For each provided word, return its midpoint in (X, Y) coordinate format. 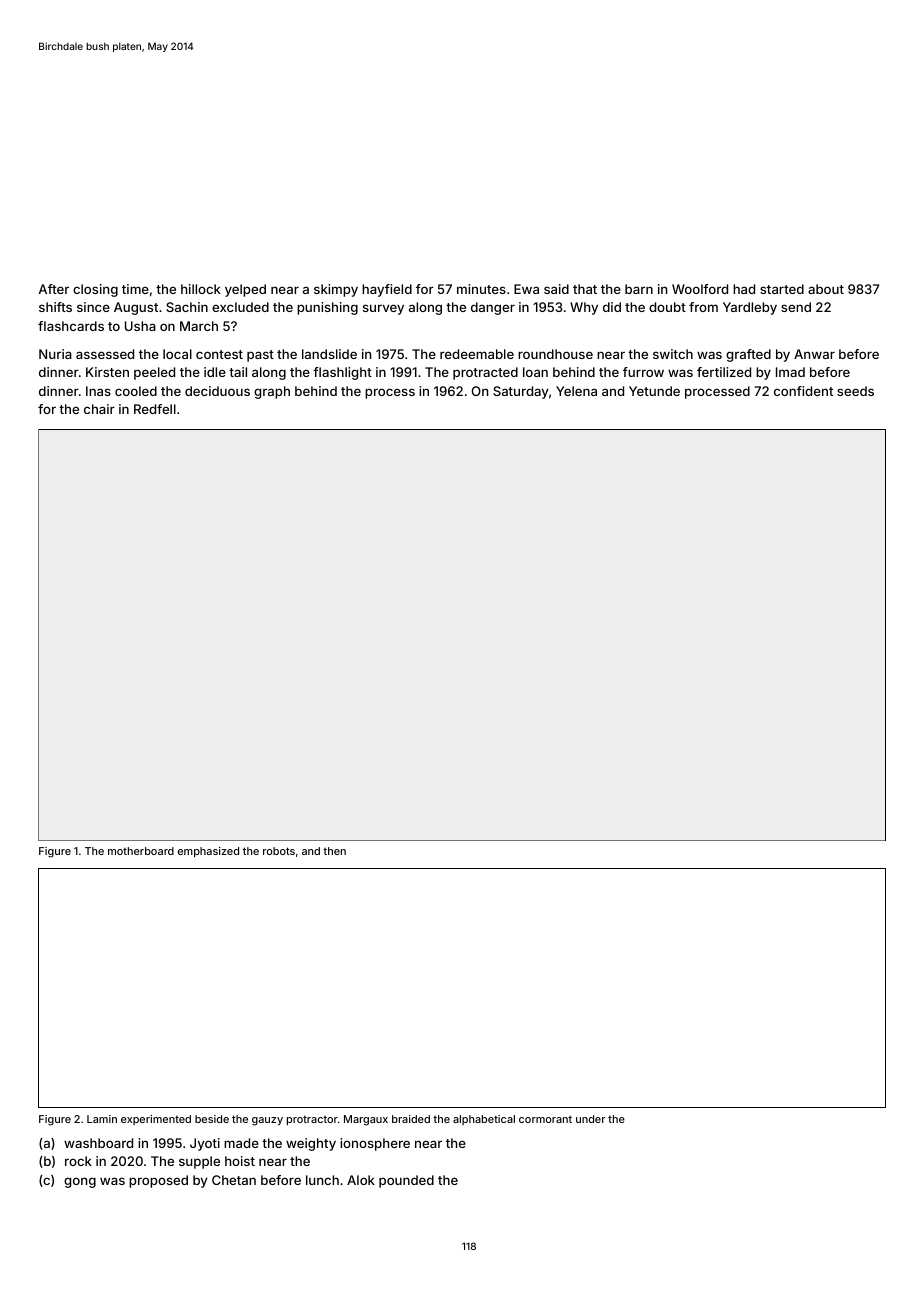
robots (279, 851)
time (135, 289)
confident (803, 391)
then (334, 851)
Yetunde (654, 391)
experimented (156, 1120)
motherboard (141, 851)
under (590, 1119)
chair (99, 409)
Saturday (521, 392)
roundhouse (555, 354)
